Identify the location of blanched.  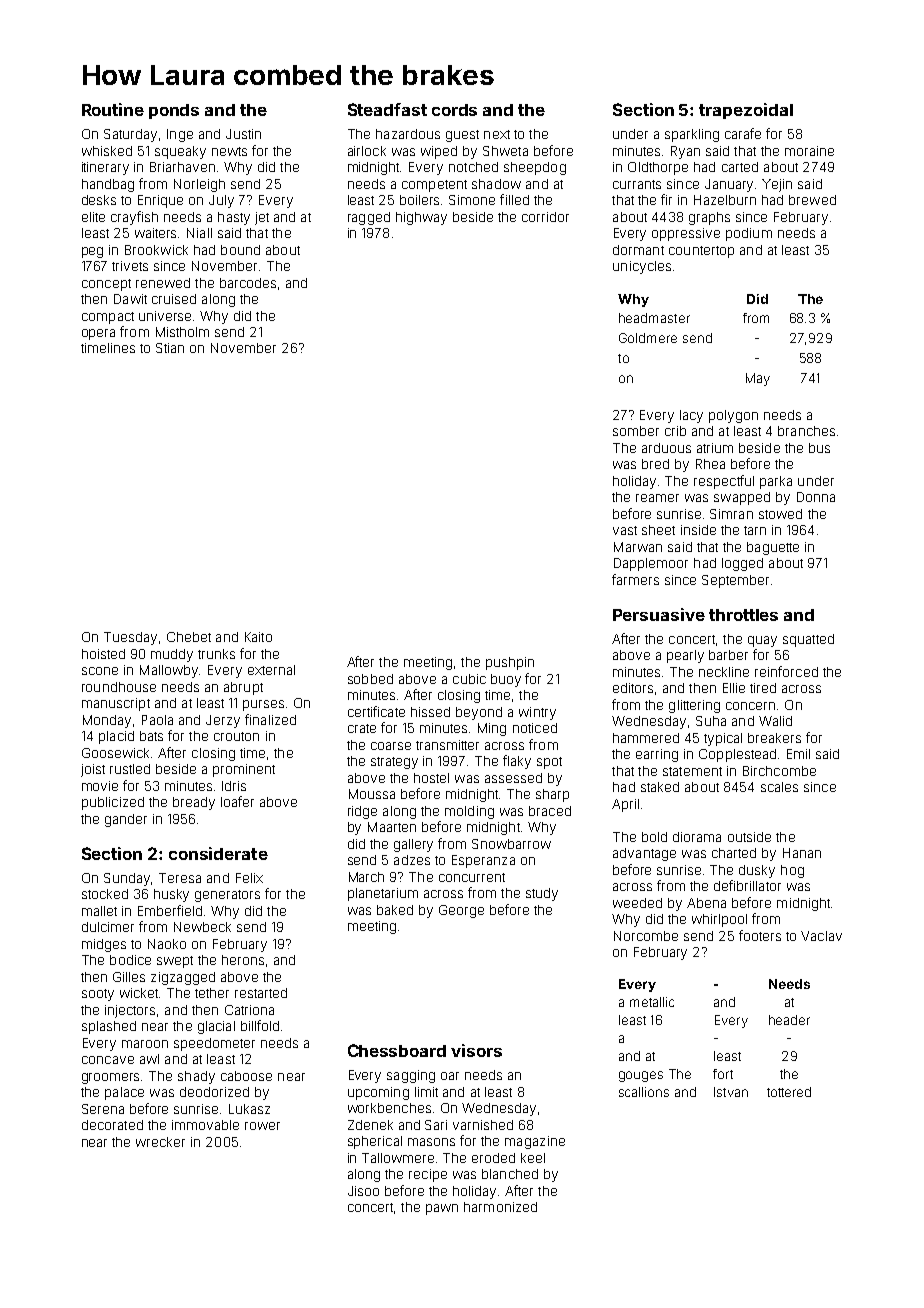
(510, 1174).
